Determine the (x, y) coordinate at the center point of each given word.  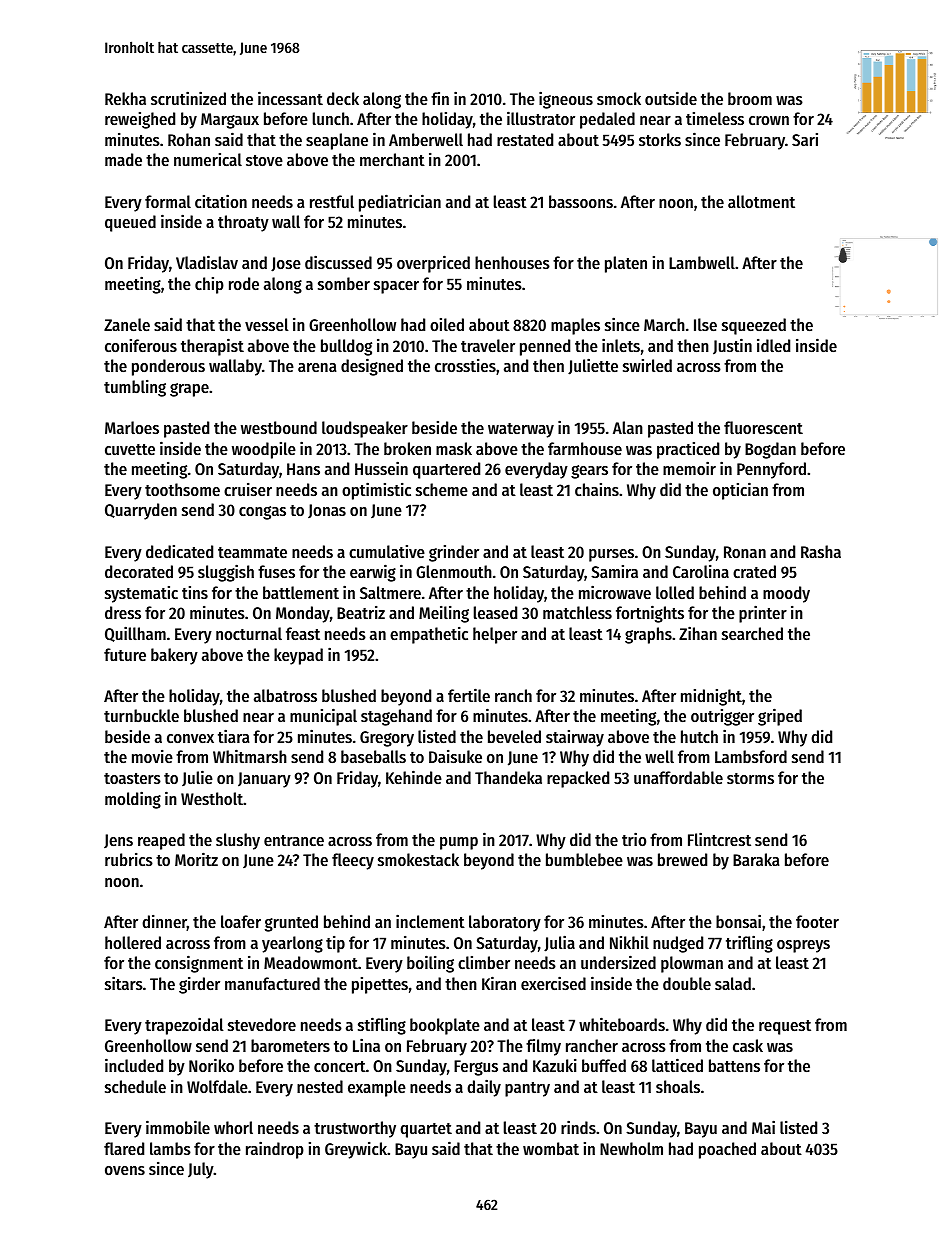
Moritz (196, 859)
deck (343, 98)
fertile (469, 695)
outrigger (722, 717)
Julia (559, 943)
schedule (135, 1086)
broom (750, 98)
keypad (298, 656)
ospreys (803, 946)
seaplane (337, 141)
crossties (465, 365)
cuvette (130, 449)
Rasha (821, 551)
